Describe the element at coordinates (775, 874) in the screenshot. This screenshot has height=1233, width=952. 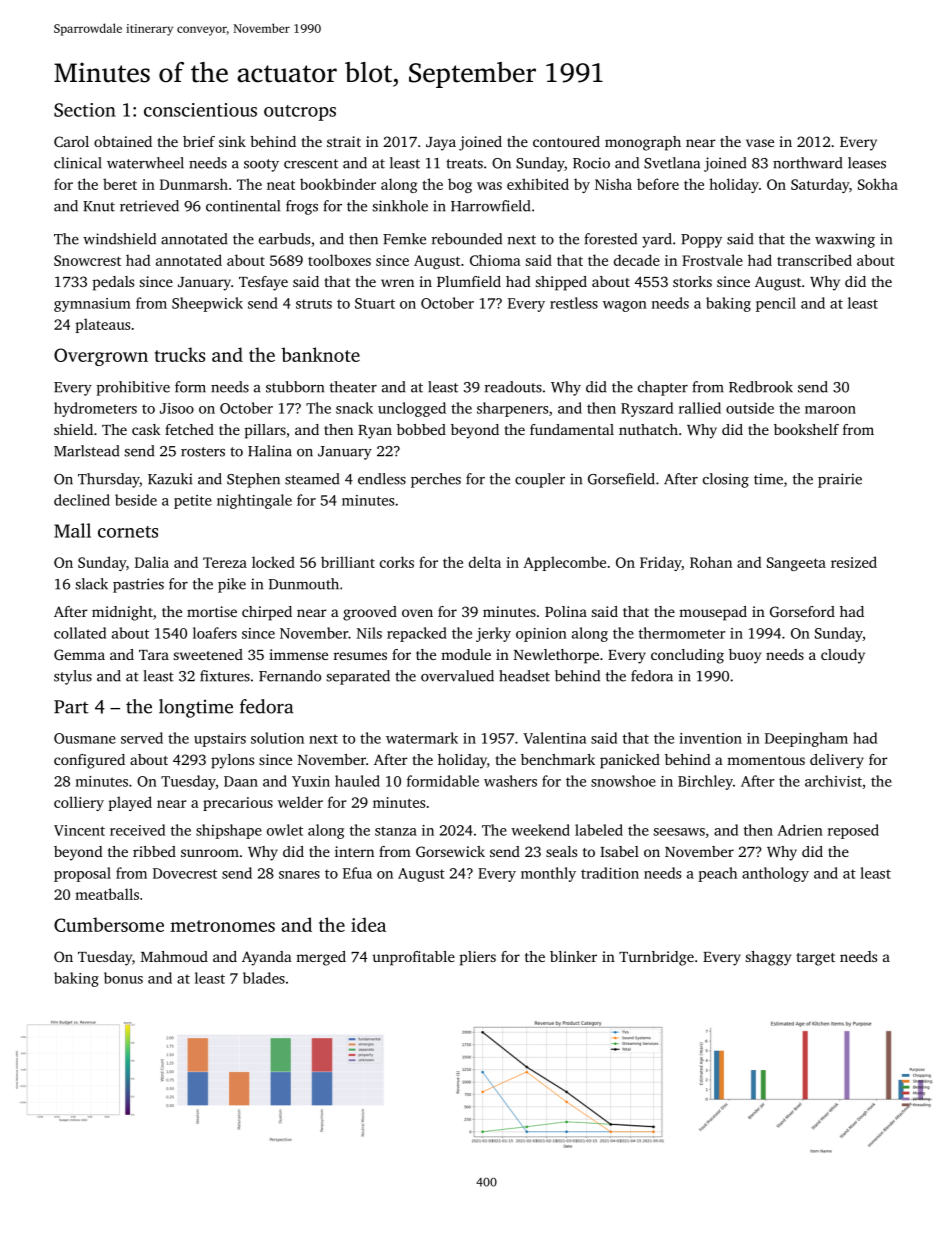
I see `anthology` at that location.
